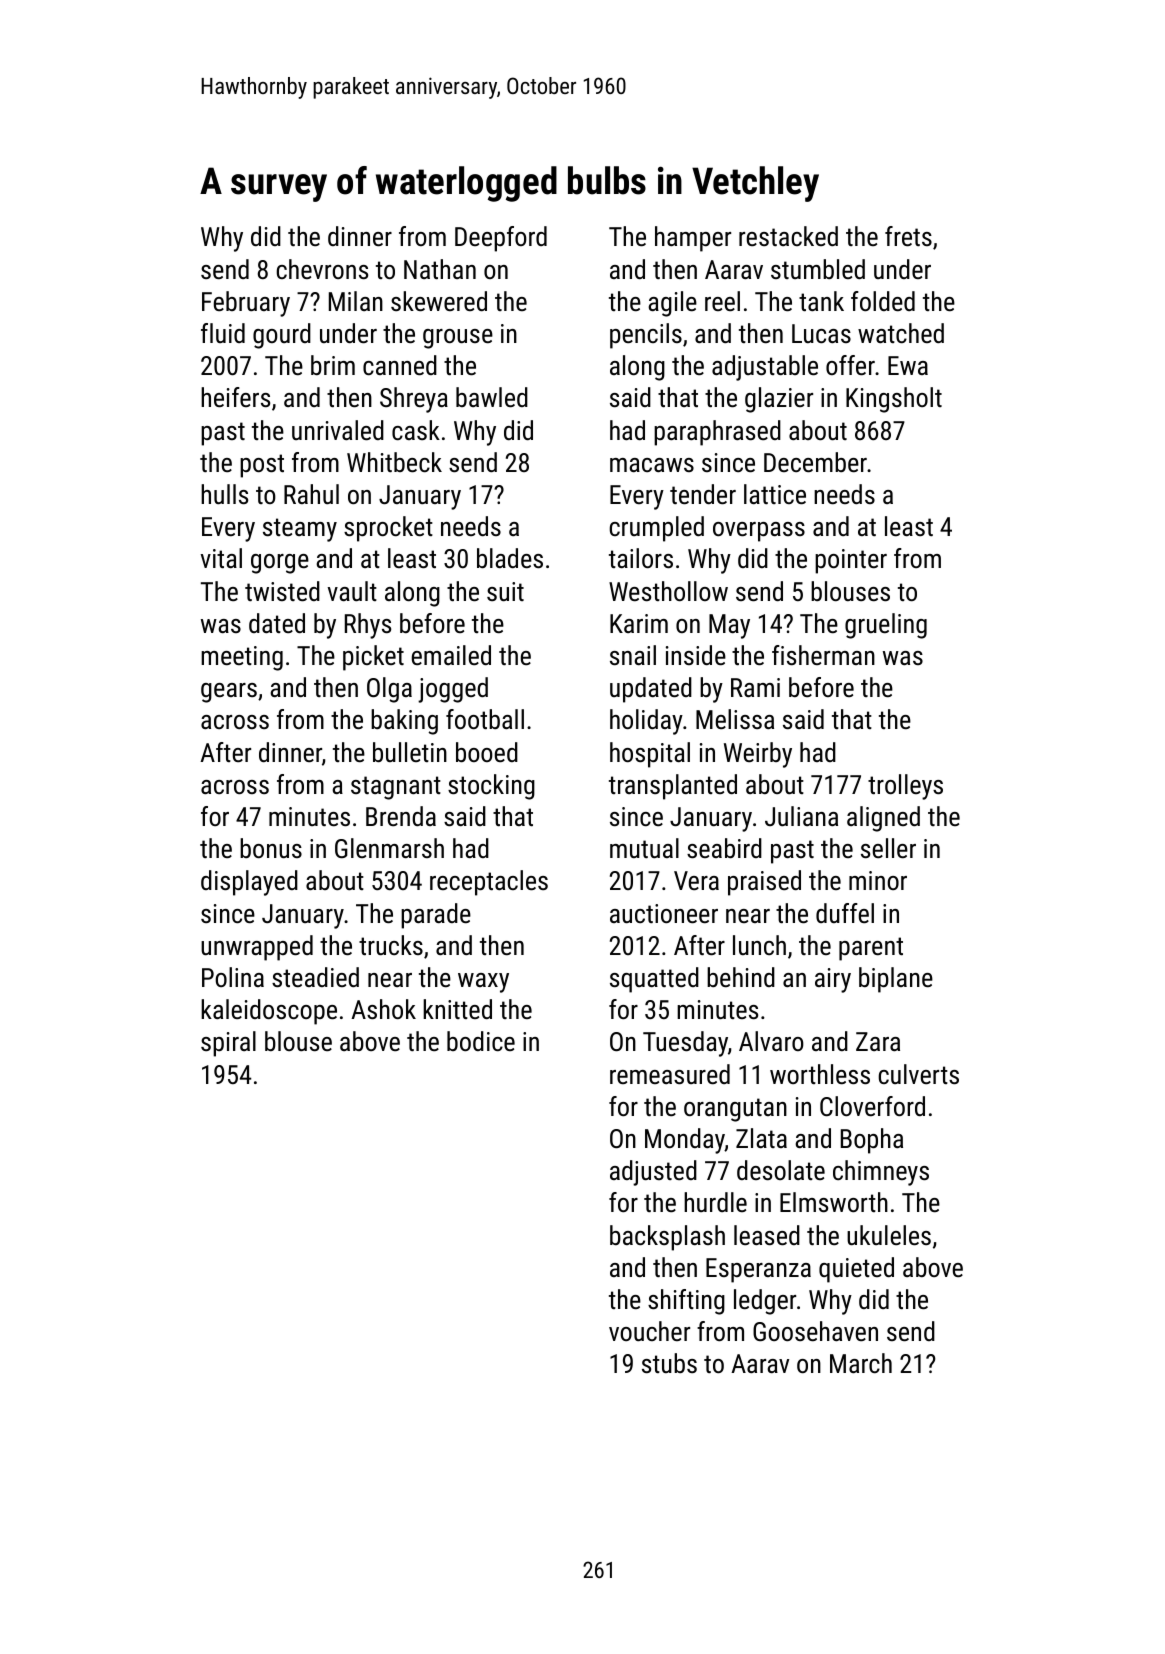 The image size is (1165, 1654). I want to click on voucher, so click(649, 1331).
